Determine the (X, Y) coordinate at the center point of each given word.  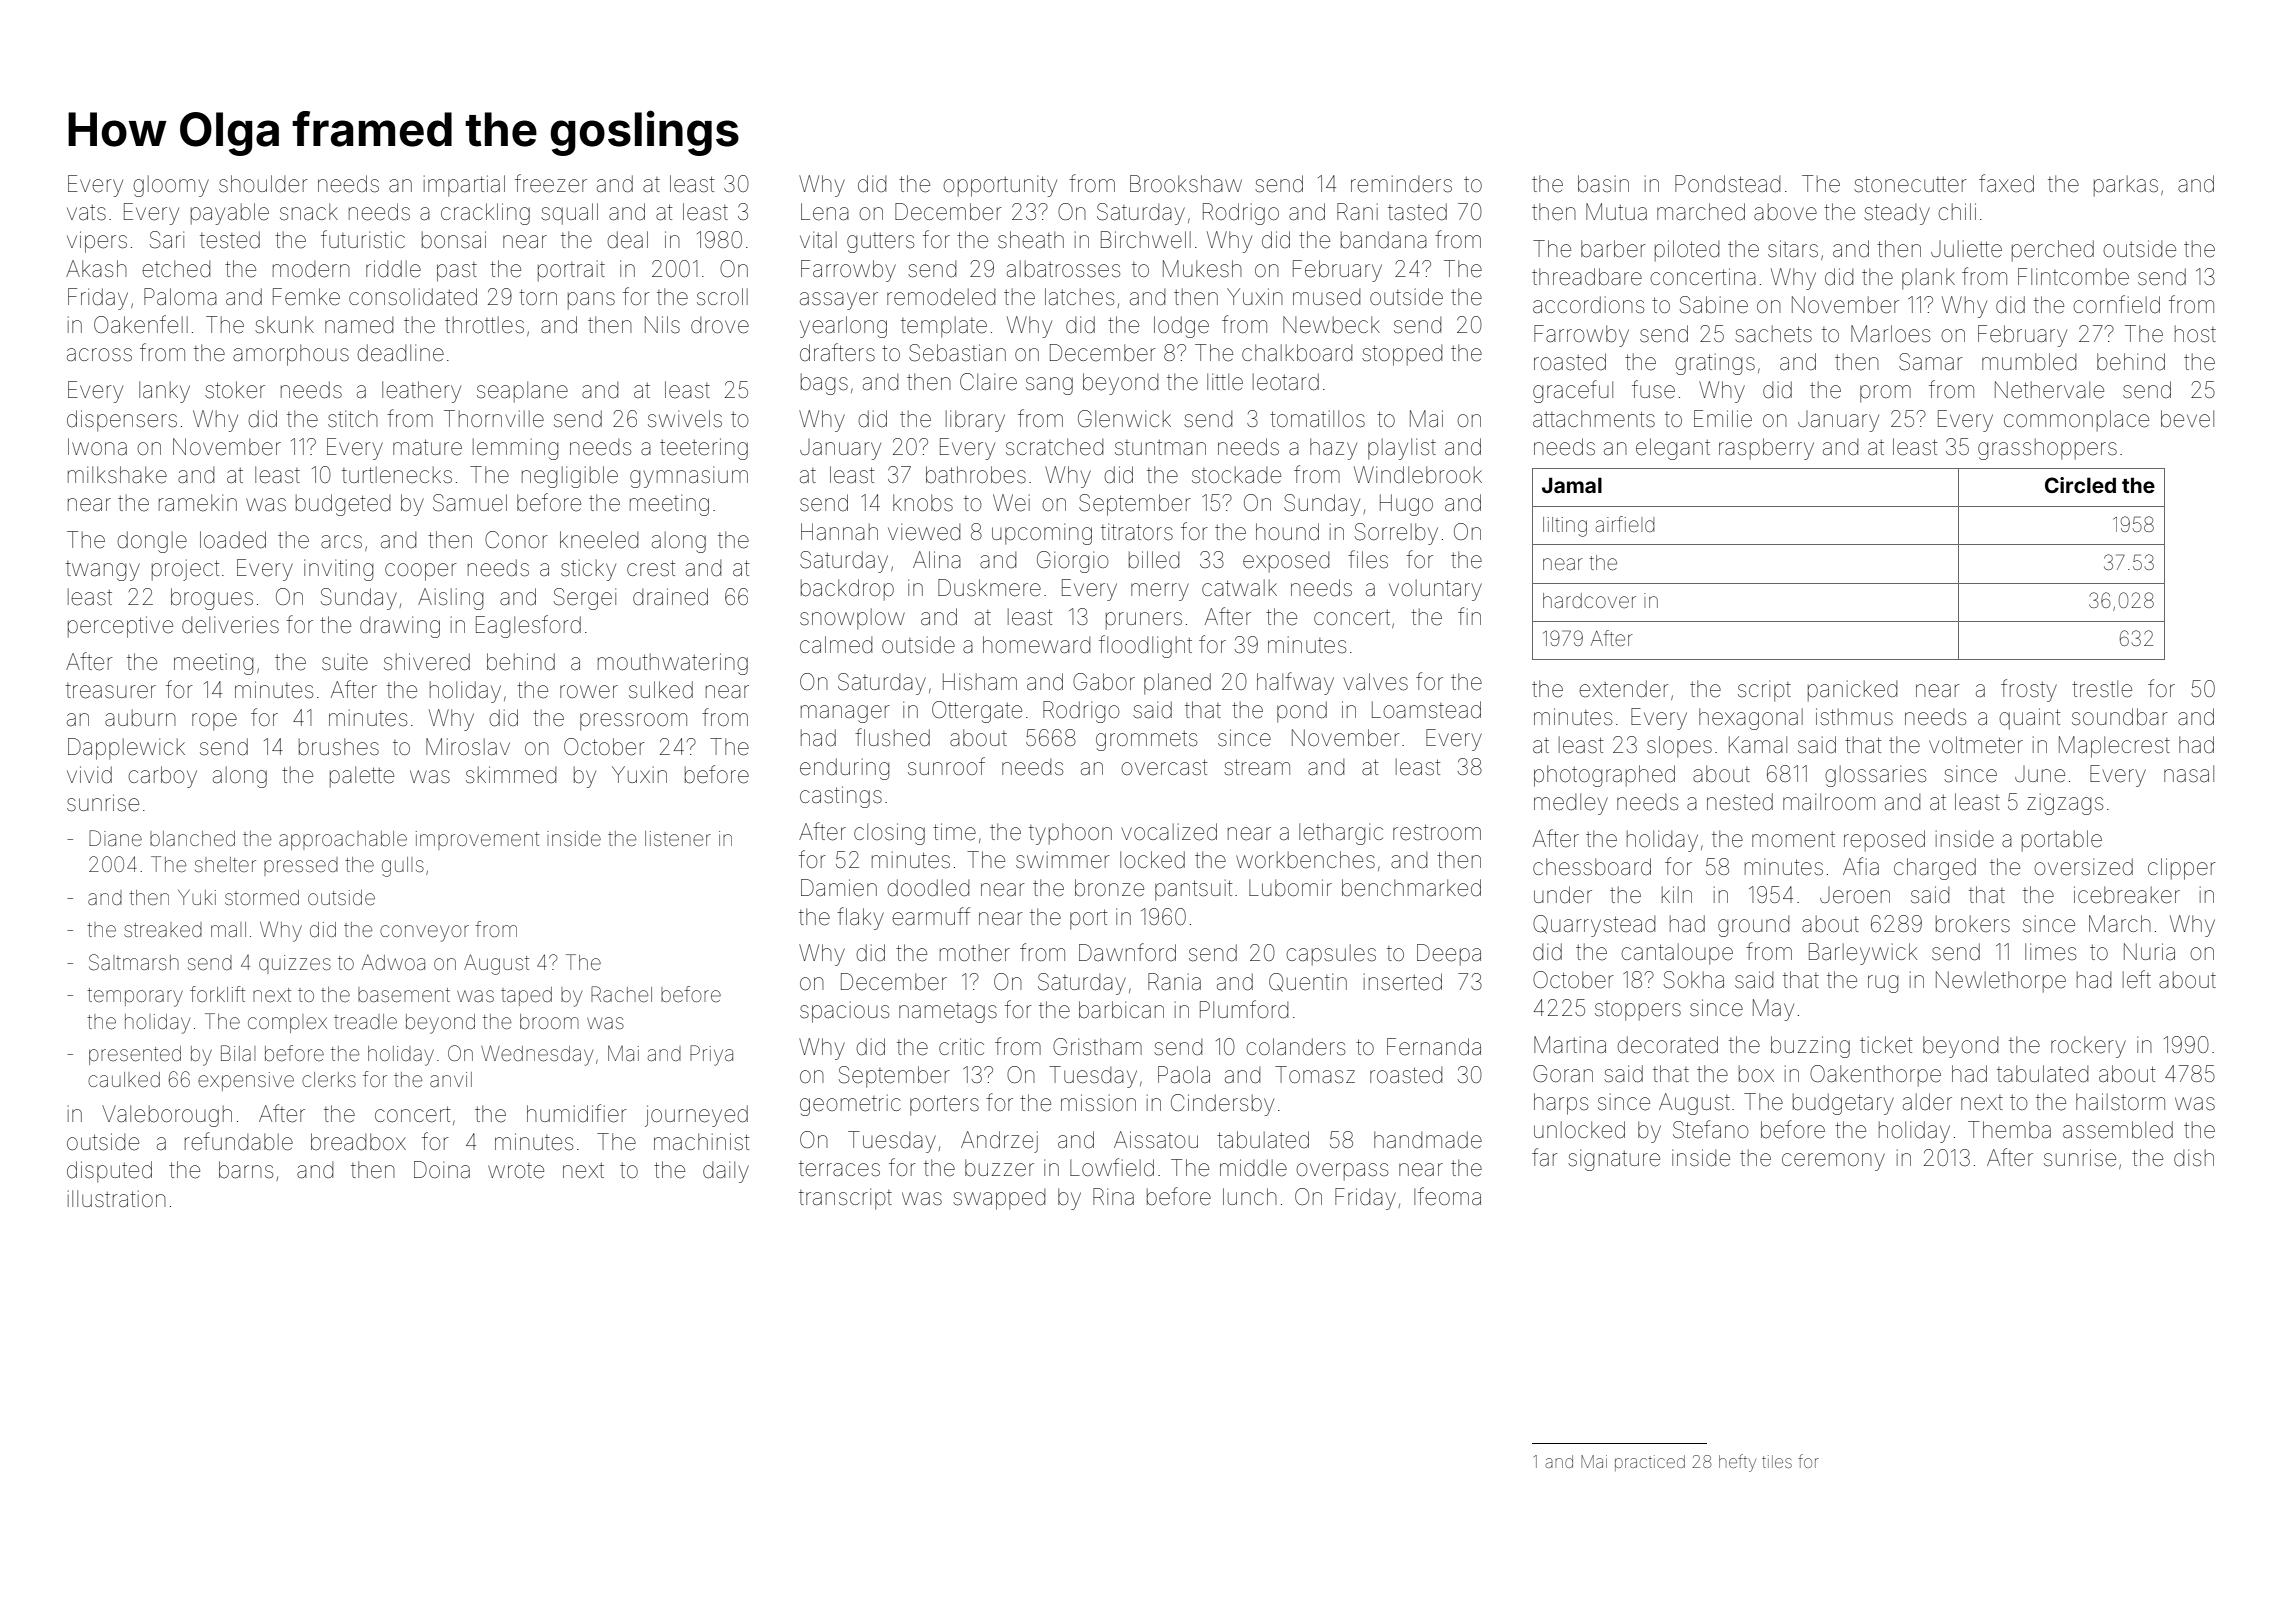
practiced (1650, 1463)
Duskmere (989, 588)
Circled (2080, 485)
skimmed (511, 775)
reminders (1401, 184)
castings (841, 797)
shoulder (263, 184)
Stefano (1711, 1129)
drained (670, 597)
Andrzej (999, 1142)
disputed (109, 1172)
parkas (2126, 186)
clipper (2182, 869)
